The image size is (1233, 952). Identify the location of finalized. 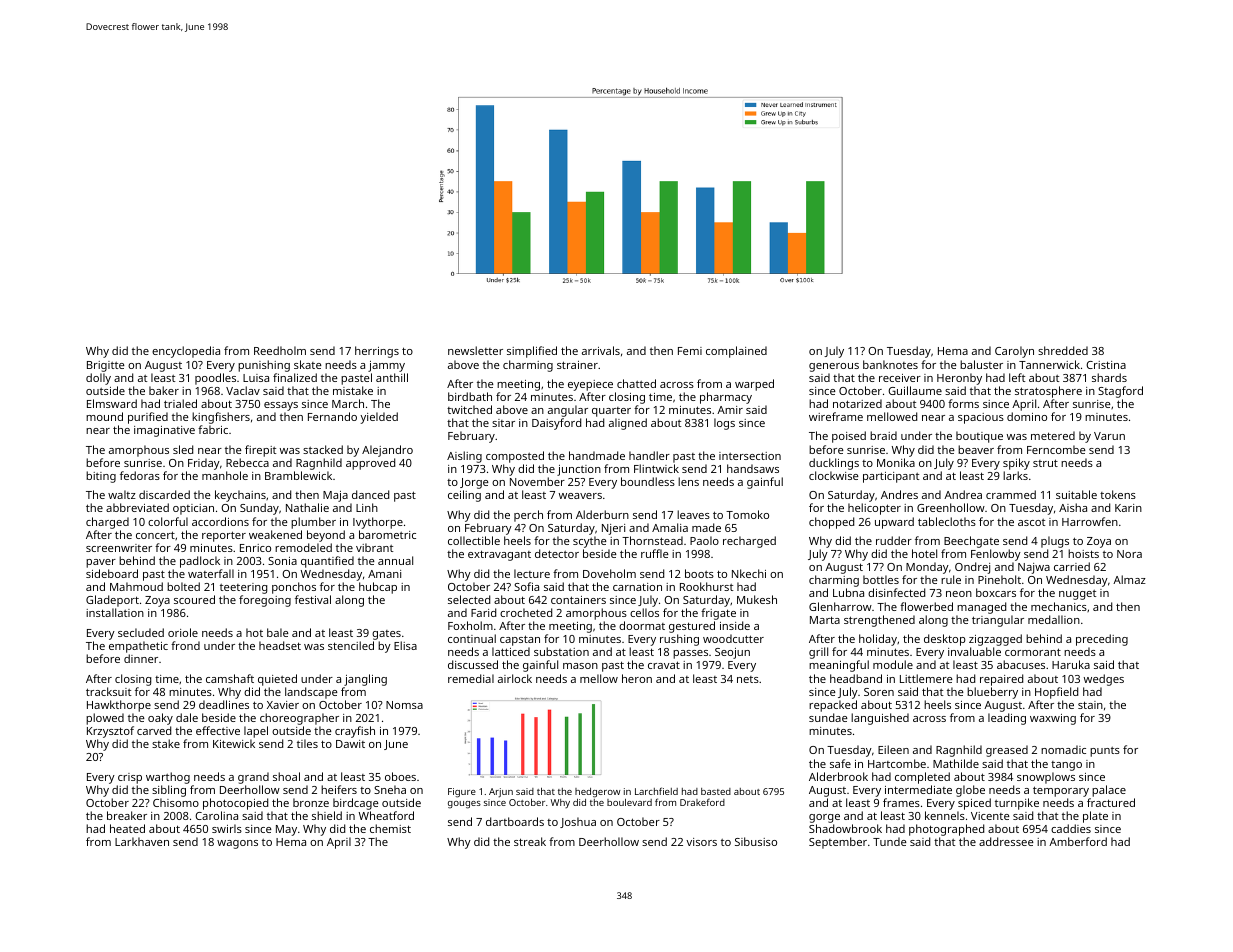
(295, 377).
